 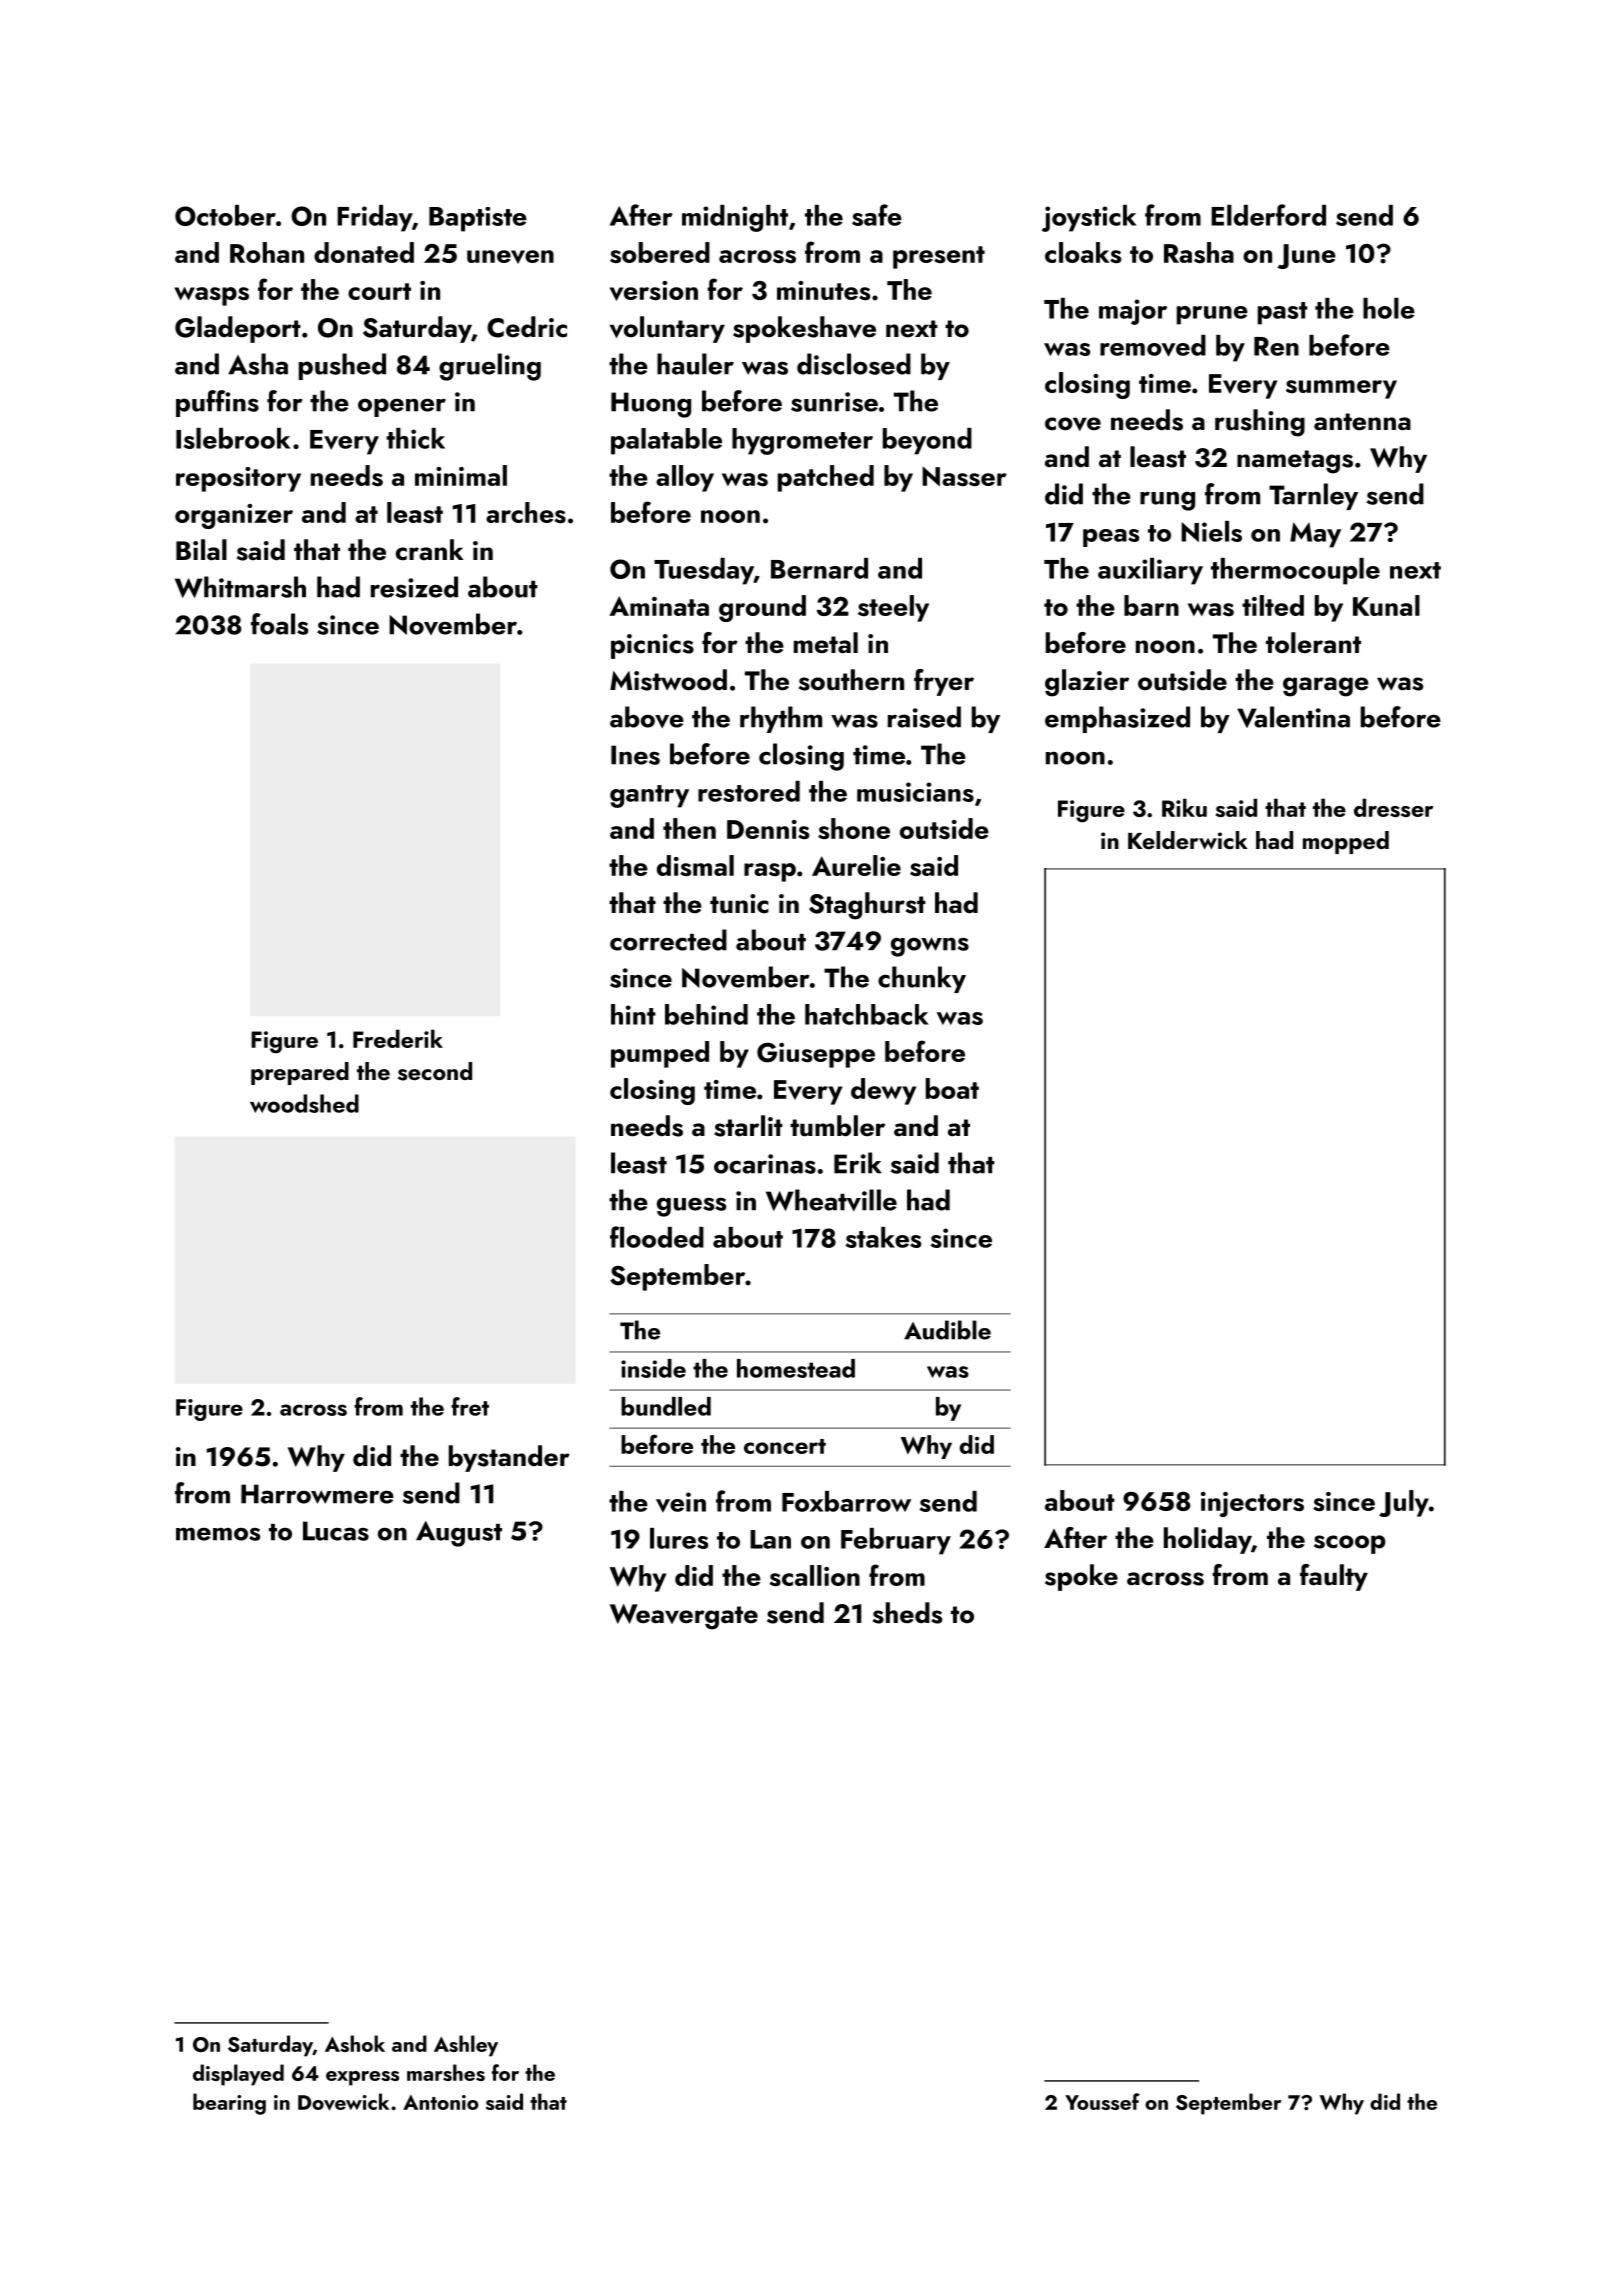 What do you see at coordinates (466, 2046) in the screenshot?
I see `Ashley` at bounding box center [466, 2046].
